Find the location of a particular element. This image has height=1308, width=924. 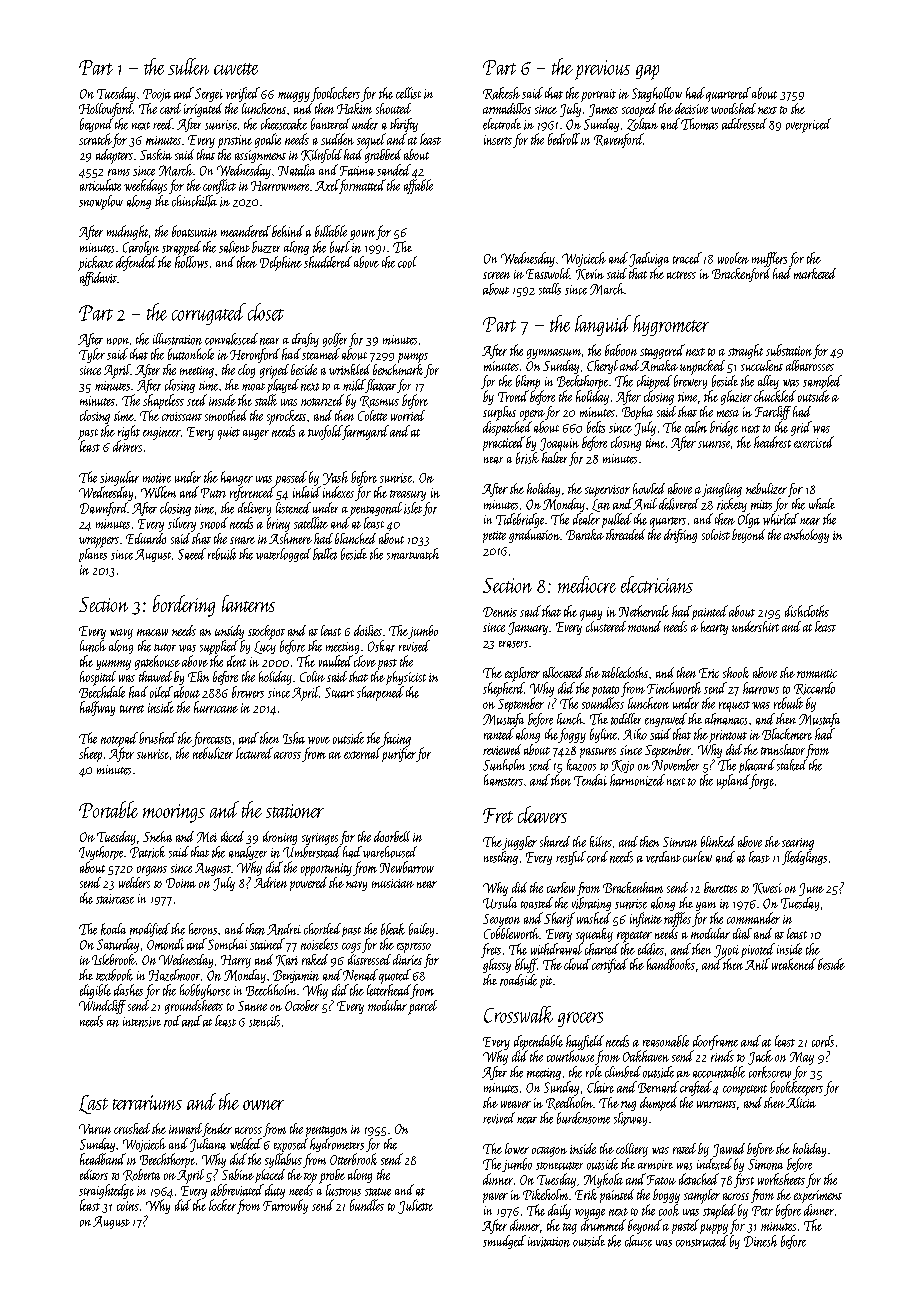

Rakesh is located at coordinates (501, 93).
